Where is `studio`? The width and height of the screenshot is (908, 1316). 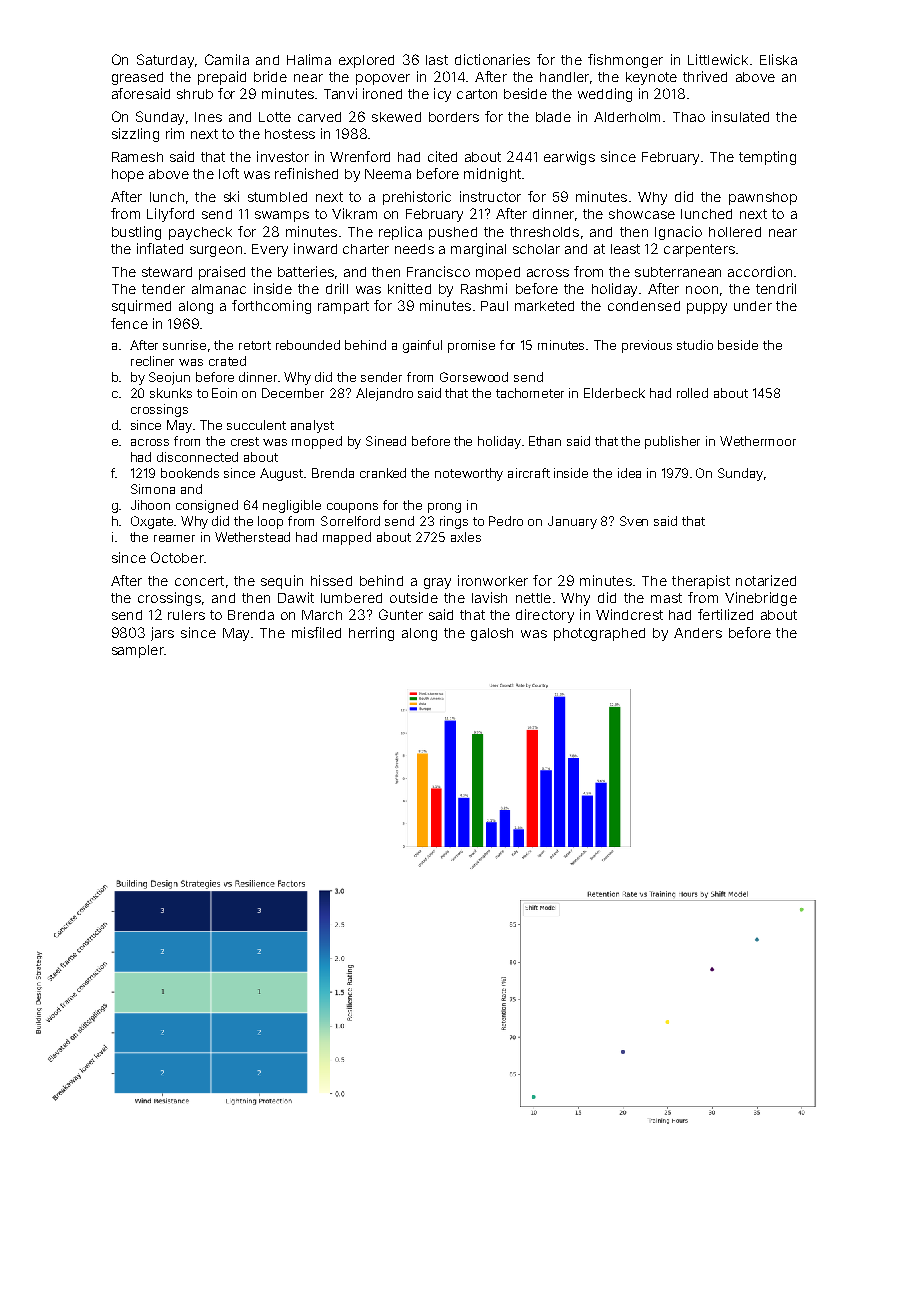 studio is located at coordinates (695, 345).
